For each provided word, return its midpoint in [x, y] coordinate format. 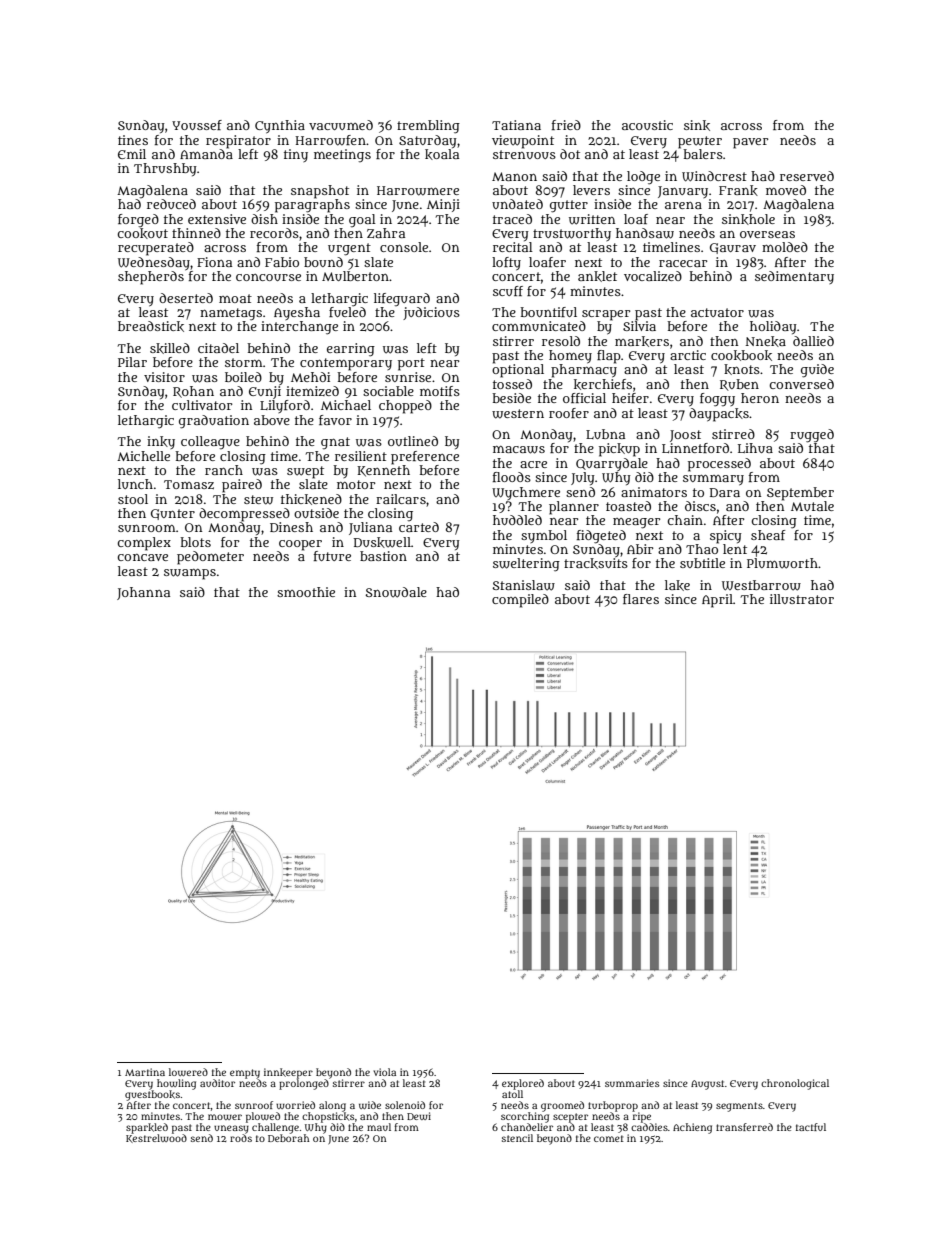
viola [384, 1072]
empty [245, 1074]
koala [442, 154]
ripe [642, 1117]
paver [750, 143]
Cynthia [280, 127]
